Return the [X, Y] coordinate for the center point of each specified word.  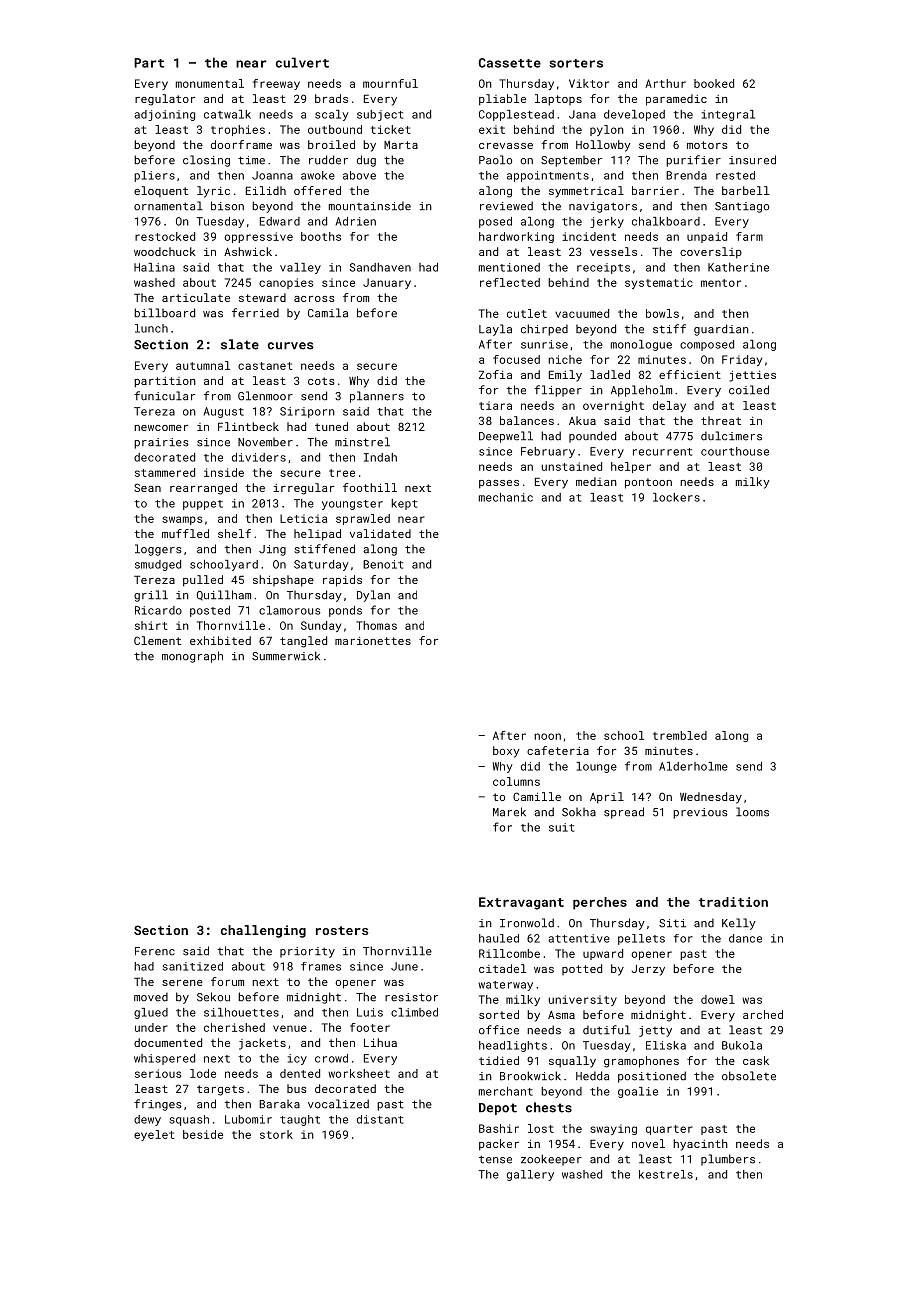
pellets [641, 939]
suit [561, 827]
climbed [414, 1012]
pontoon [648, 483]
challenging [263, 931]
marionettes [373, 641]
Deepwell [506, 437]
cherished [234, 1027]
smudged [158, 565]
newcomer [161, 428]
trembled [680, 735]
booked [714, 83]
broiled [331, 144]
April [607, 798]
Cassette [510, 63]
